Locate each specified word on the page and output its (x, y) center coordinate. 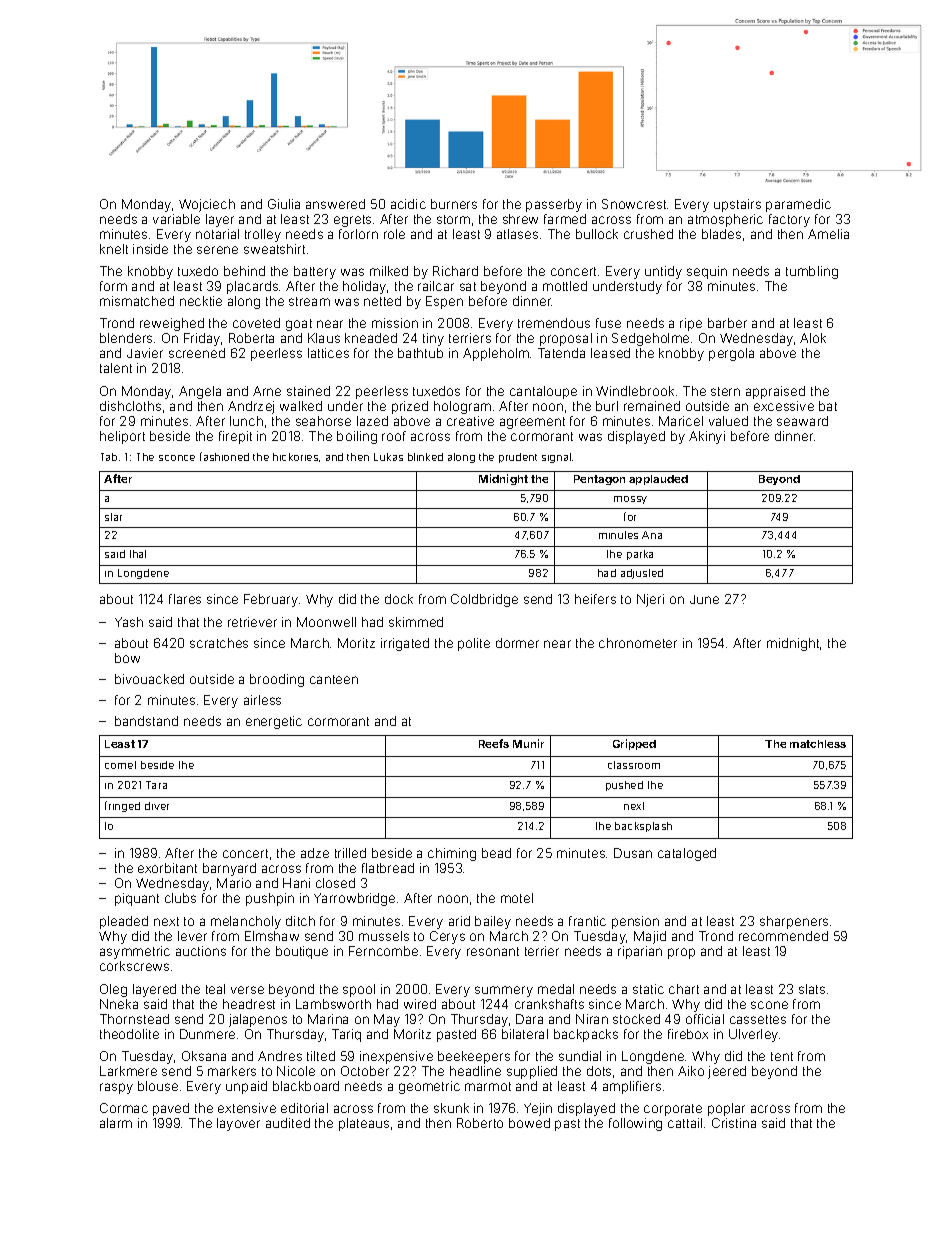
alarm (116, 1123)
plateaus (364, 1124)
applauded (658, 480)
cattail (685, 1123)
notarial (217, 234)
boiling (357, 437)
